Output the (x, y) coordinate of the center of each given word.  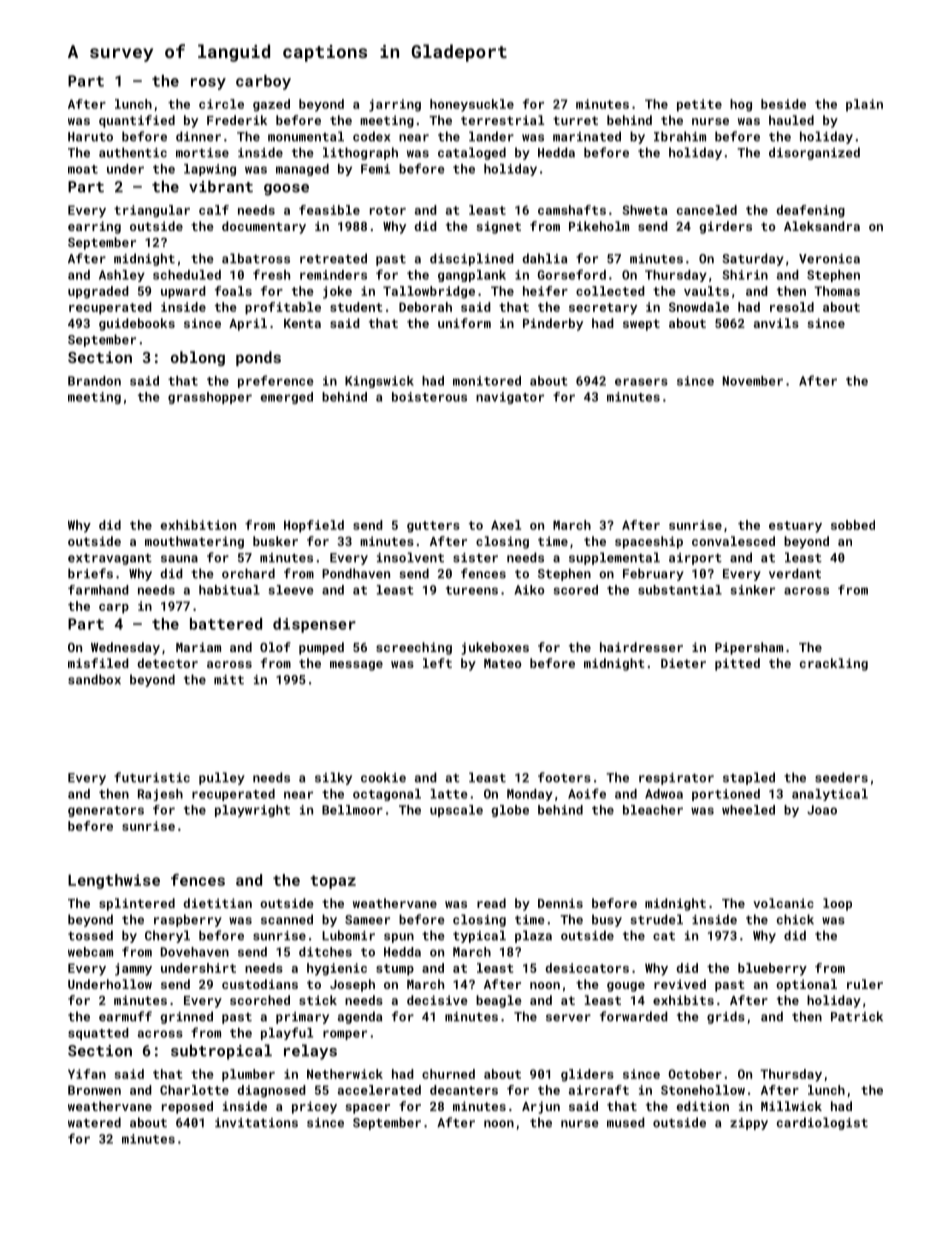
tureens (472, 590)
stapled (749, 778)
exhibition (198, 525)
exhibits (683, 1000)
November (753, 381)
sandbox (94, 679)
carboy (263, 82)
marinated (587, 136)
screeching (414, 648)
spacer (367, 1109)
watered (94, 1122)
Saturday (753, 259)
